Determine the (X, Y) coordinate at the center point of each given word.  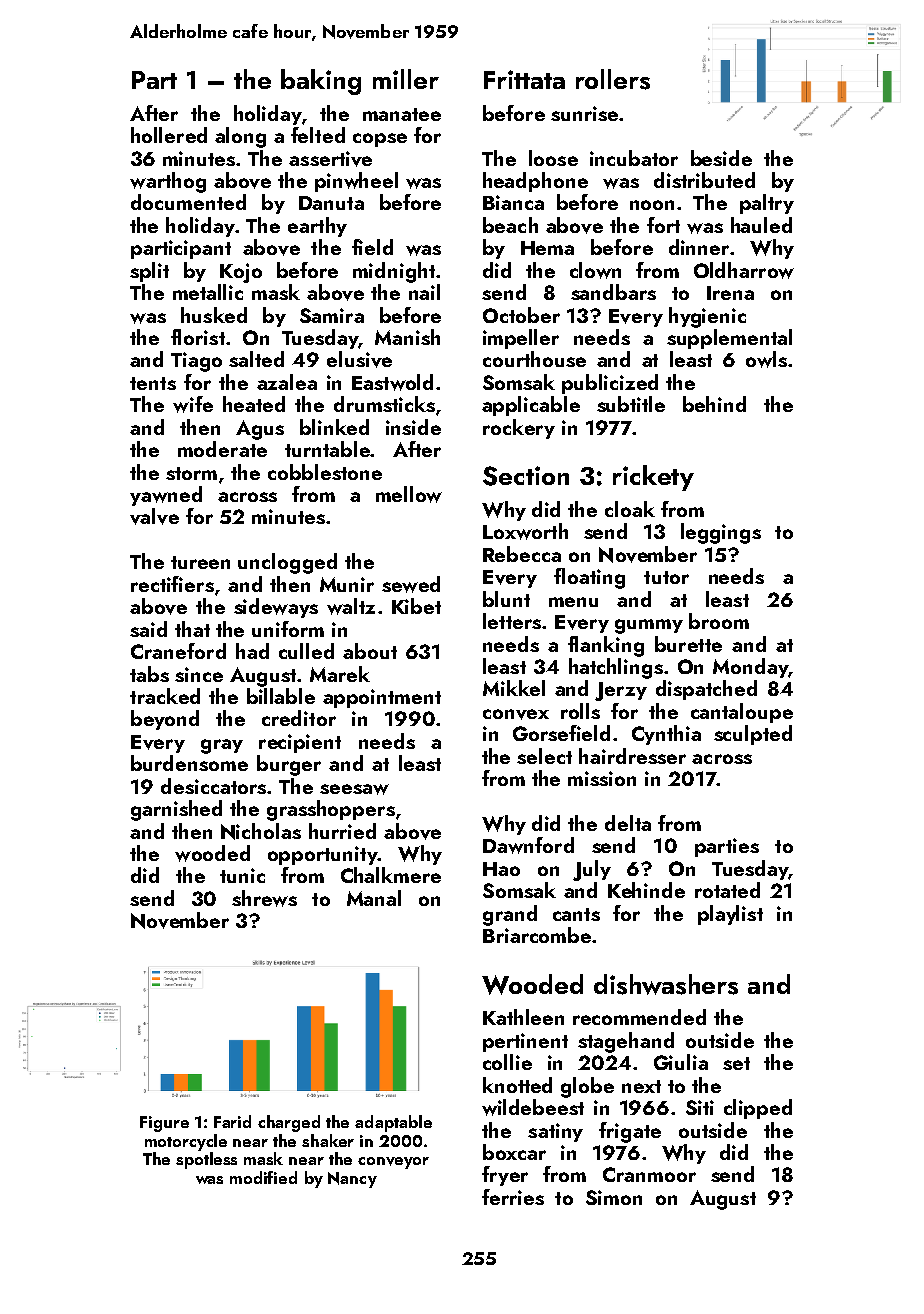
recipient (300, 743)
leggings (721, 533)
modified (263, 1177)
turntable (327, 449)
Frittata (524, 79)
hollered (169, 135)
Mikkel (514, 688)
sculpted (753, 735)
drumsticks (384, 404)
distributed (704, 180)
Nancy (352, 1180)
